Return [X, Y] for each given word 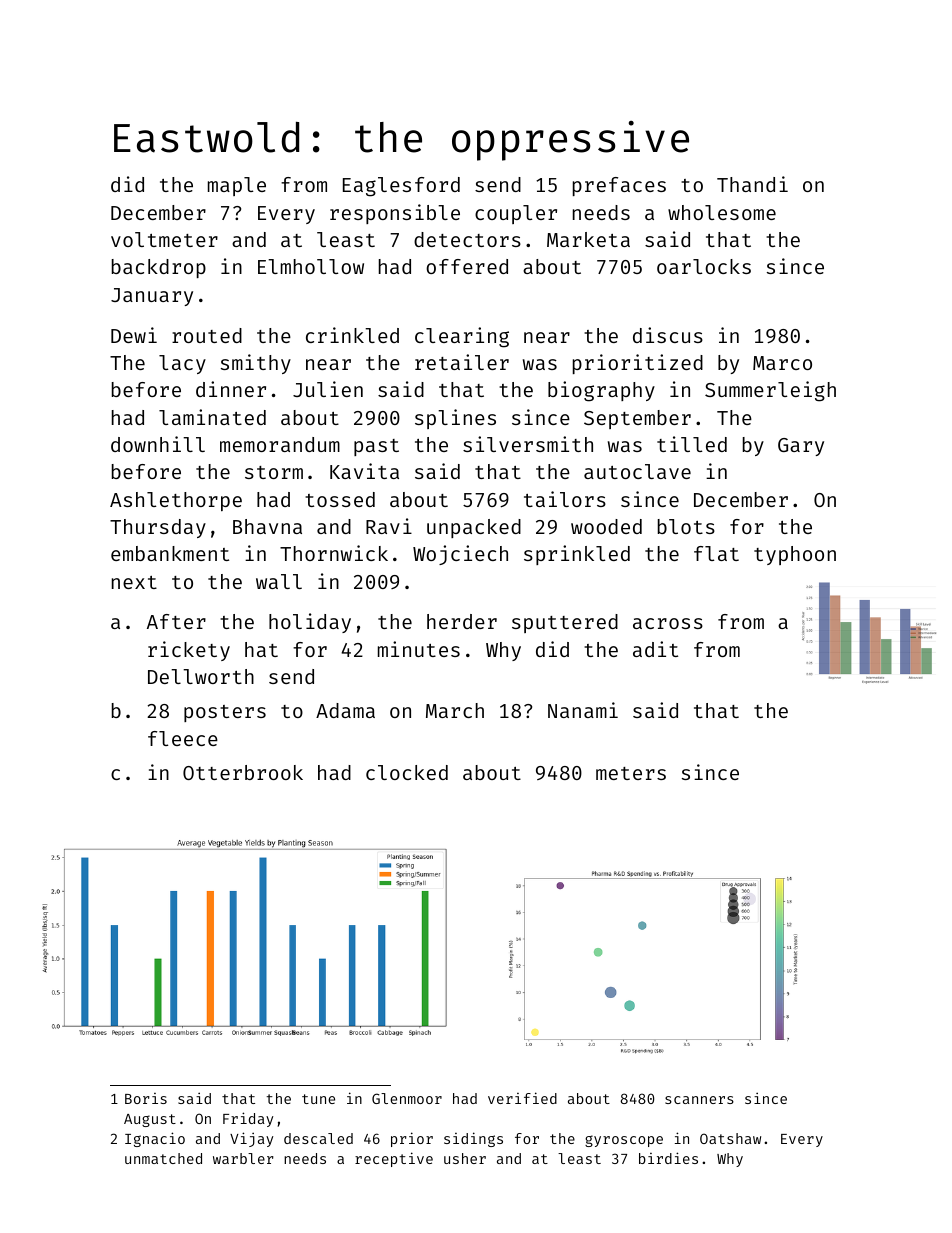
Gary [801, 447]
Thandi [752, 184]
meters [631, 773]
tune [318, 1099]
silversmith [528, 444]
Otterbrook [243, 772]
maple [237, 186]
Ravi [389, 526]
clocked [407, 772]
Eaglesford [401, 187]
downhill [158, 444]
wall [279, 581]
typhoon [795, 555]
